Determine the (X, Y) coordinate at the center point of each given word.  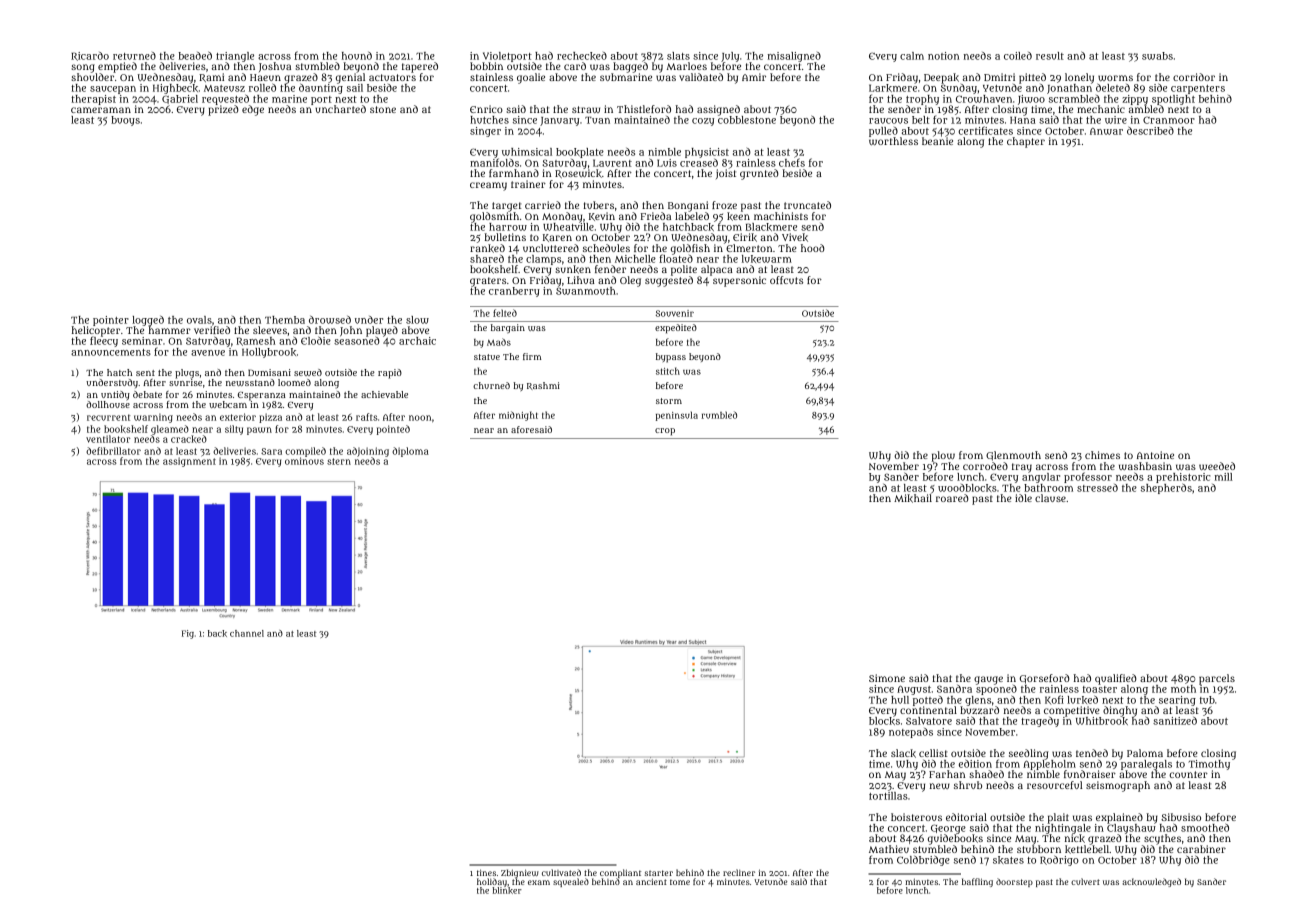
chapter (1026, 142)
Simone (887, 678)
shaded (987, 774)
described (1150, 130)
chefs (792, 162)
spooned (996, 690)
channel (247, 633)
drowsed (330, 320)
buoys (125, 121)
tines (486, 872)
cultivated (561, 872)
